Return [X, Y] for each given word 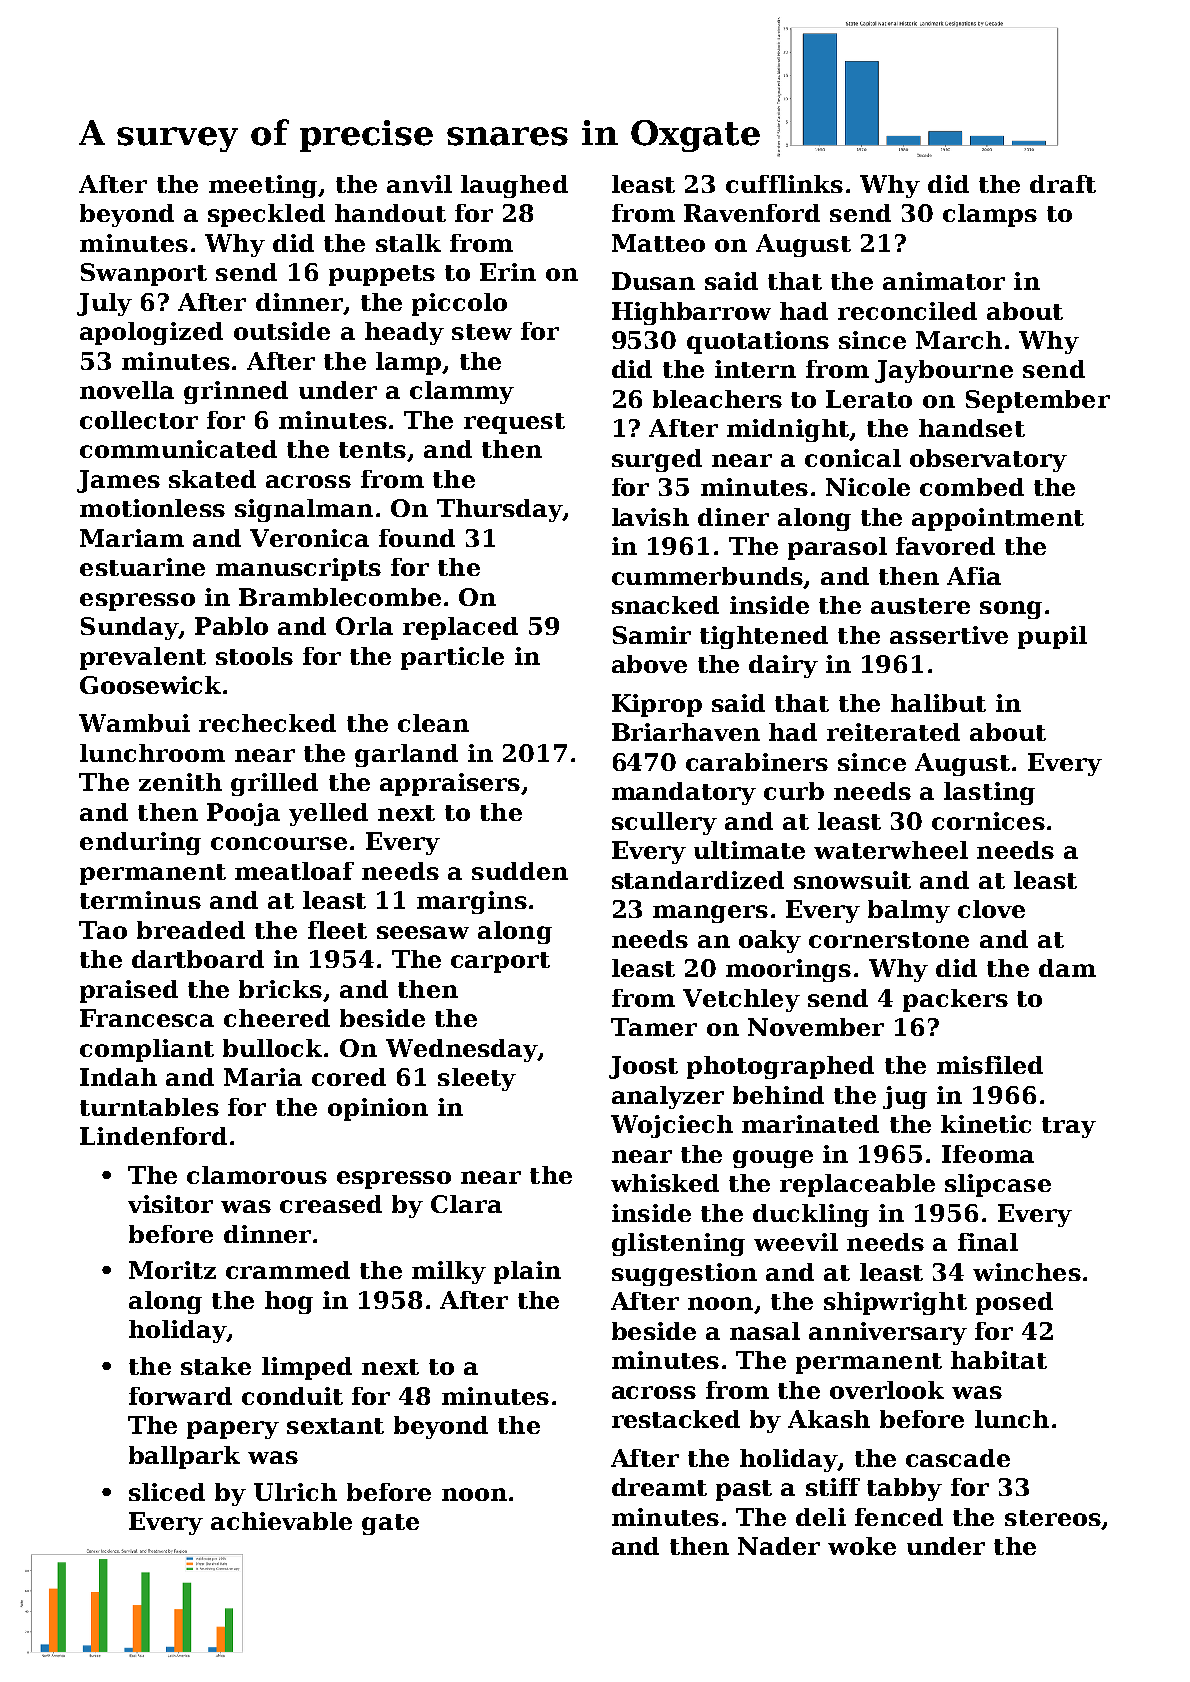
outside [282, 331]
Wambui [134, 723]
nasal [765, 1331]
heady [404, 333]
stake [216, 1366]
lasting [989, 793]
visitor [170, 1204]
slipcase [998, 1185]
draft [1063, 184]
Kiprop [657, 705]
